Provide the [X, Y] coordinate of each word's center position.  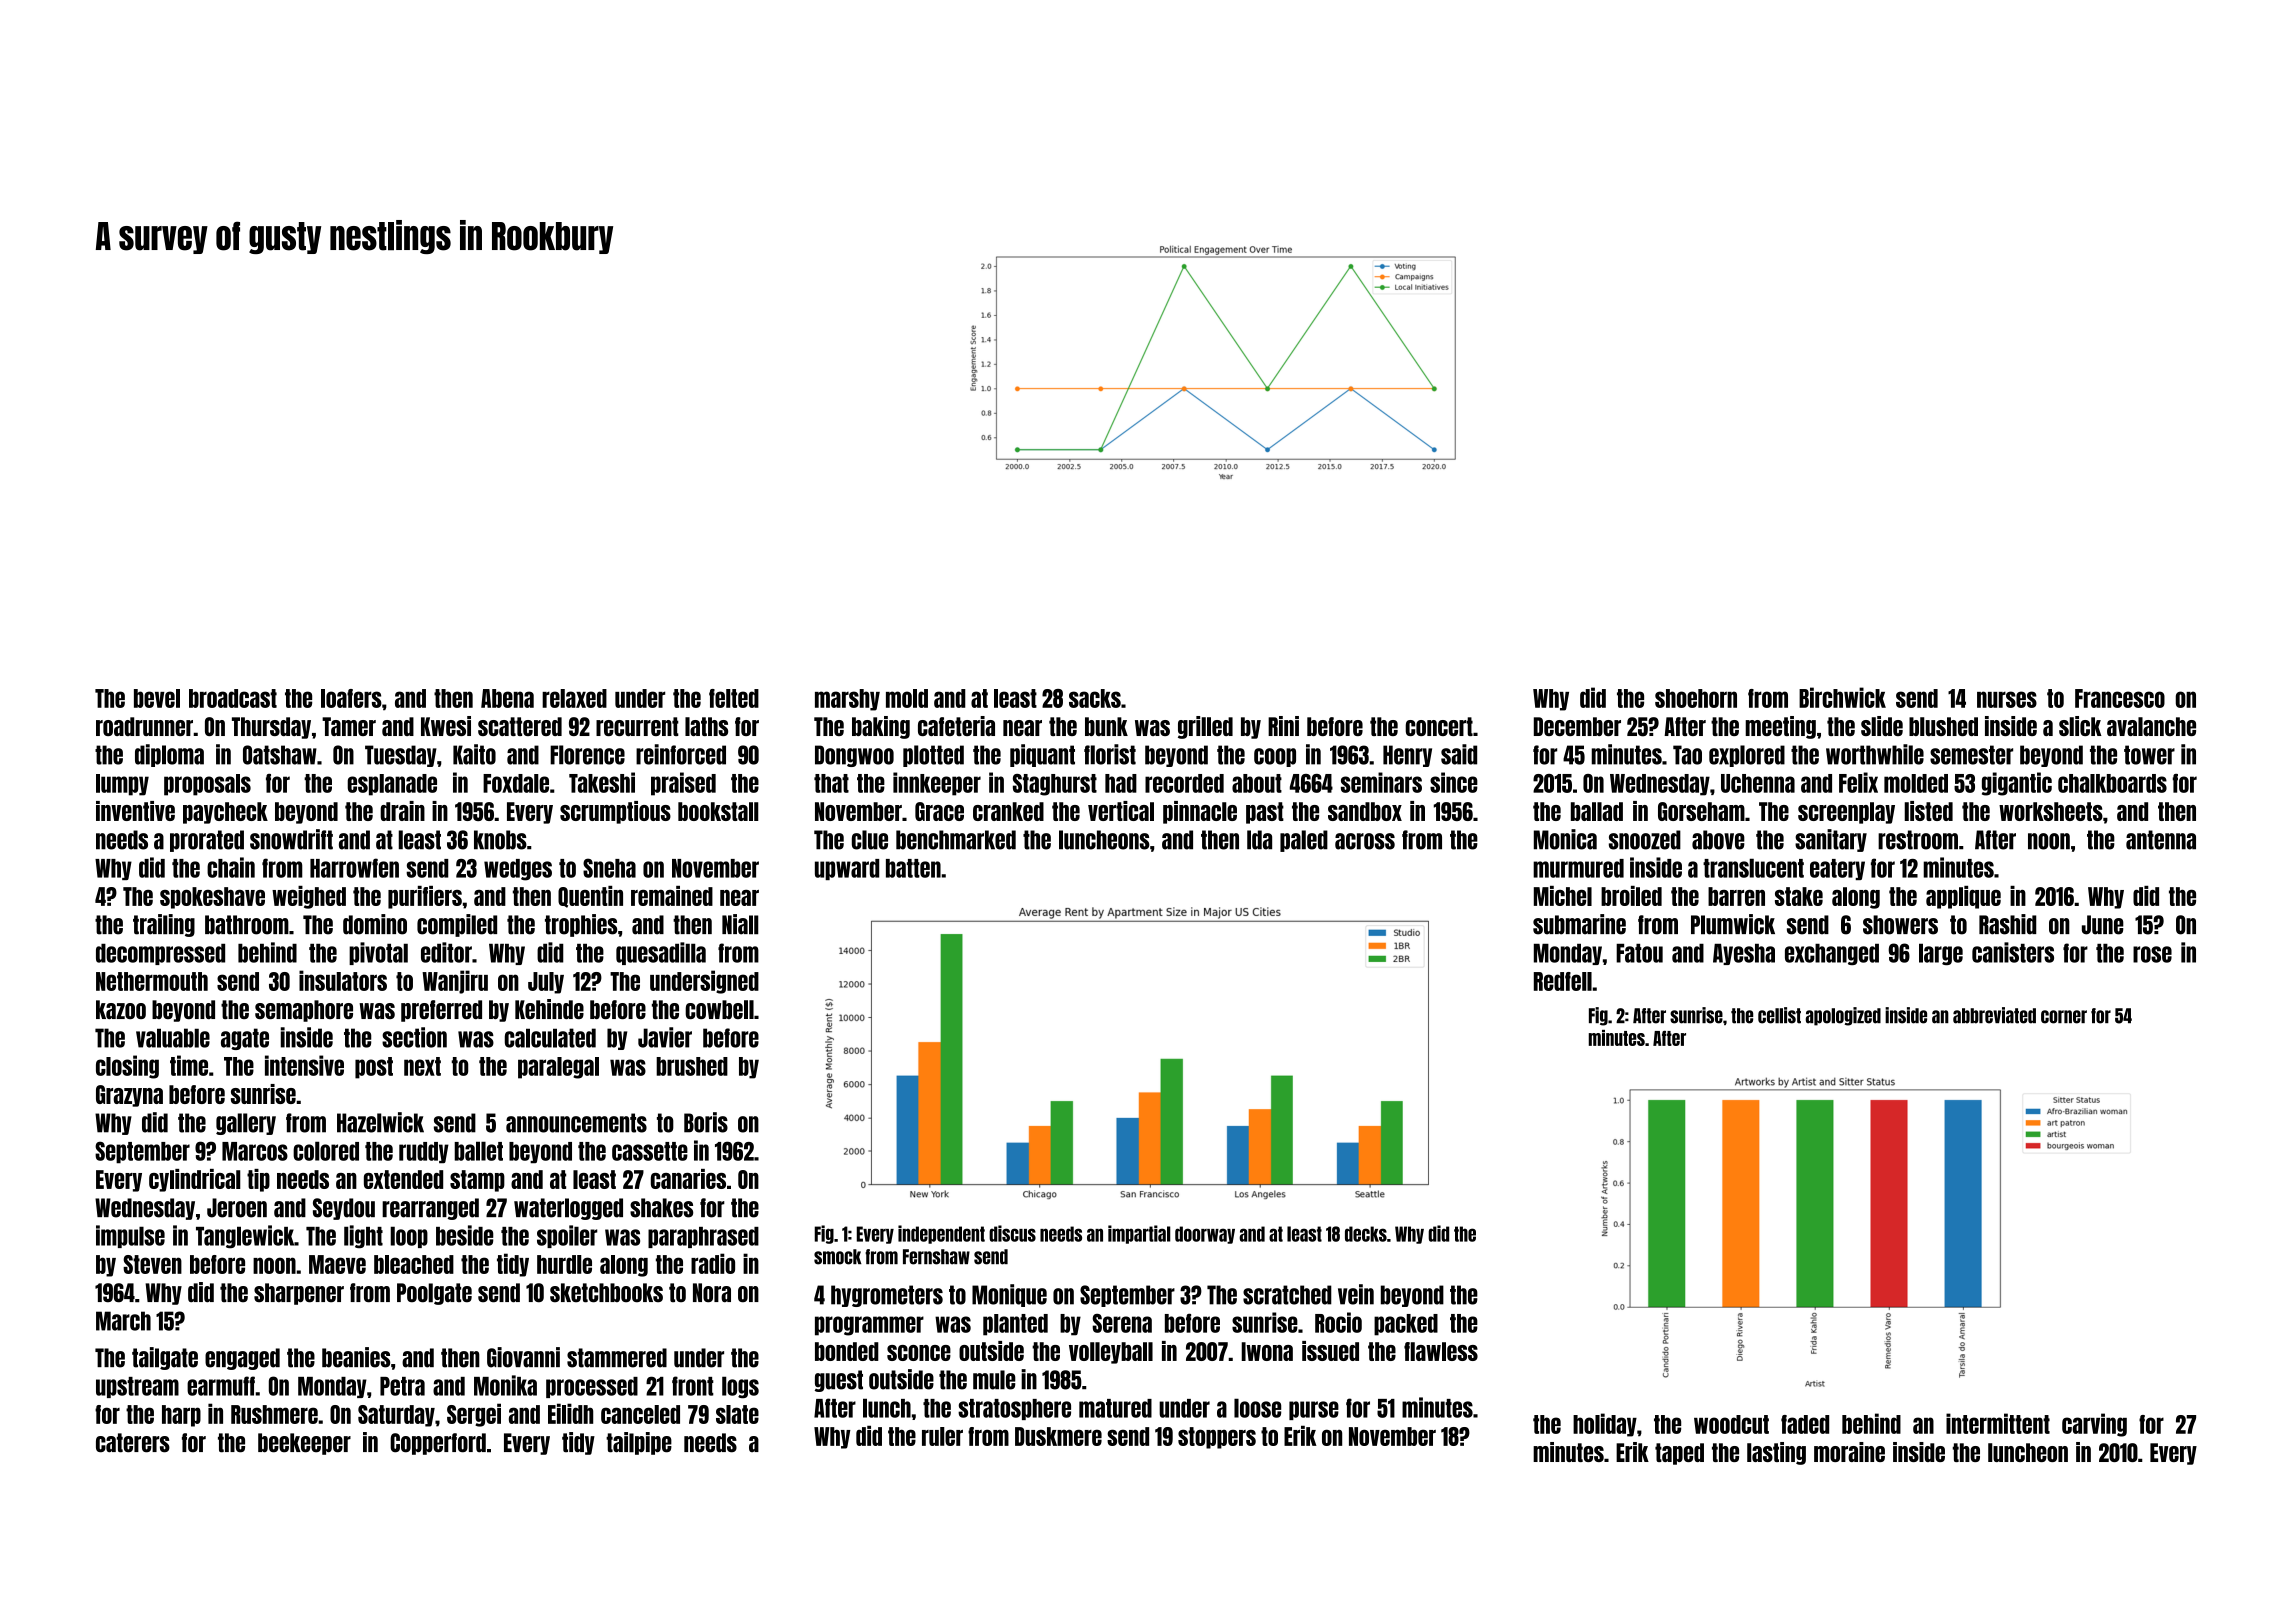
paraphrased [703, 1237]
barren [1736, 896]
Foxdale [516, 783]
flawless [1441, 1351]
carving [2094, 1425]
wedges [518, 870]
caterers [133, 1443]
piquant [1042, 755]
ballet [478, 1151]
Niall [740, 924]
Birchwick [1842, 697]
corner [2064, 1017]
